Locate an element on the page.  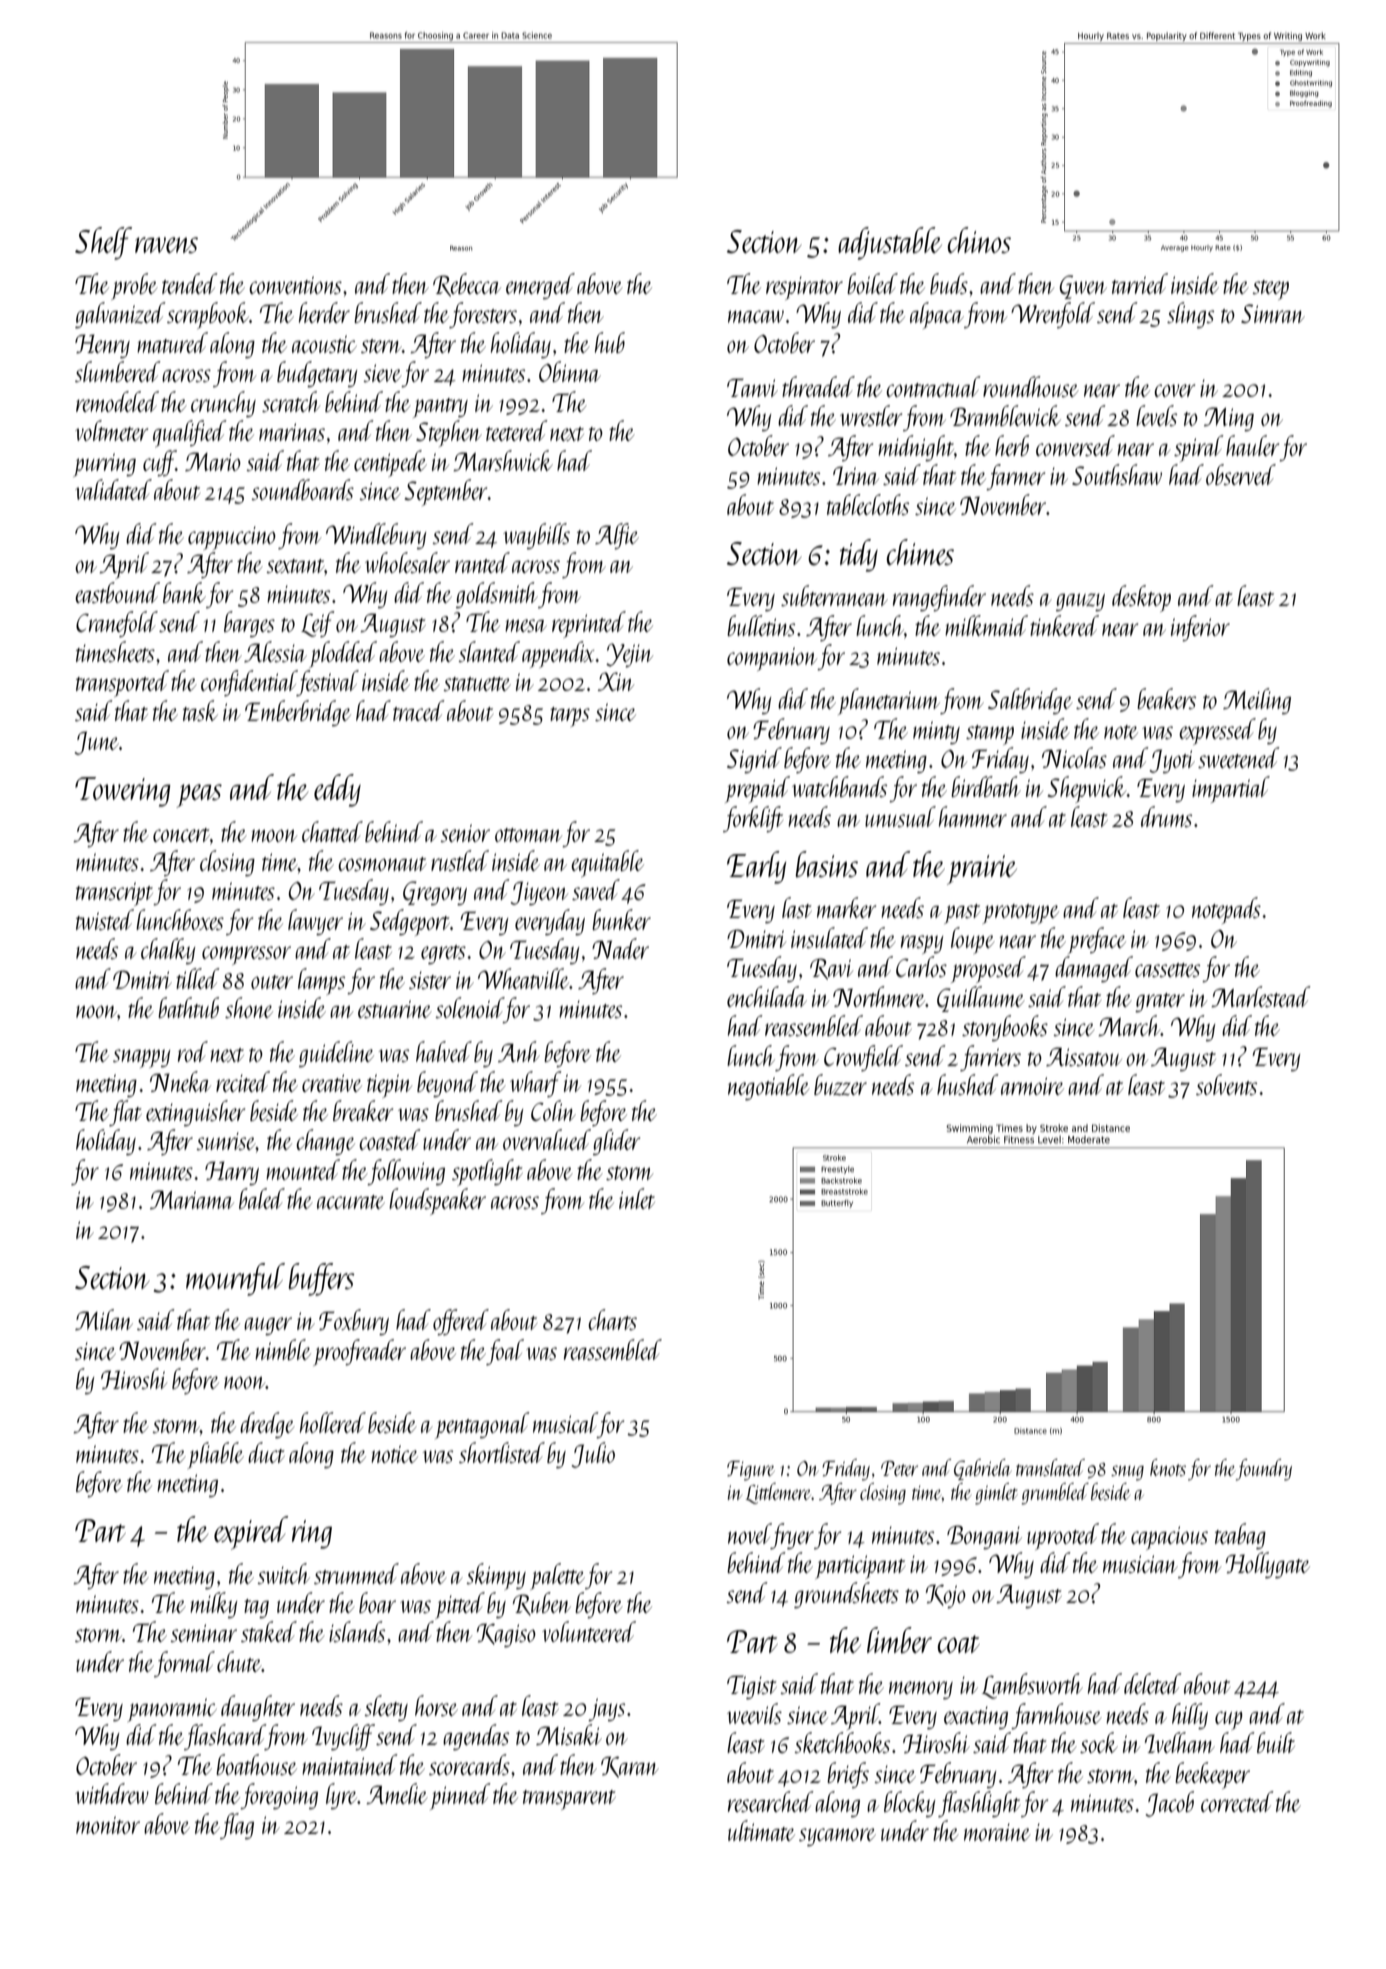
chatted is located at coordinates (332, 831).
